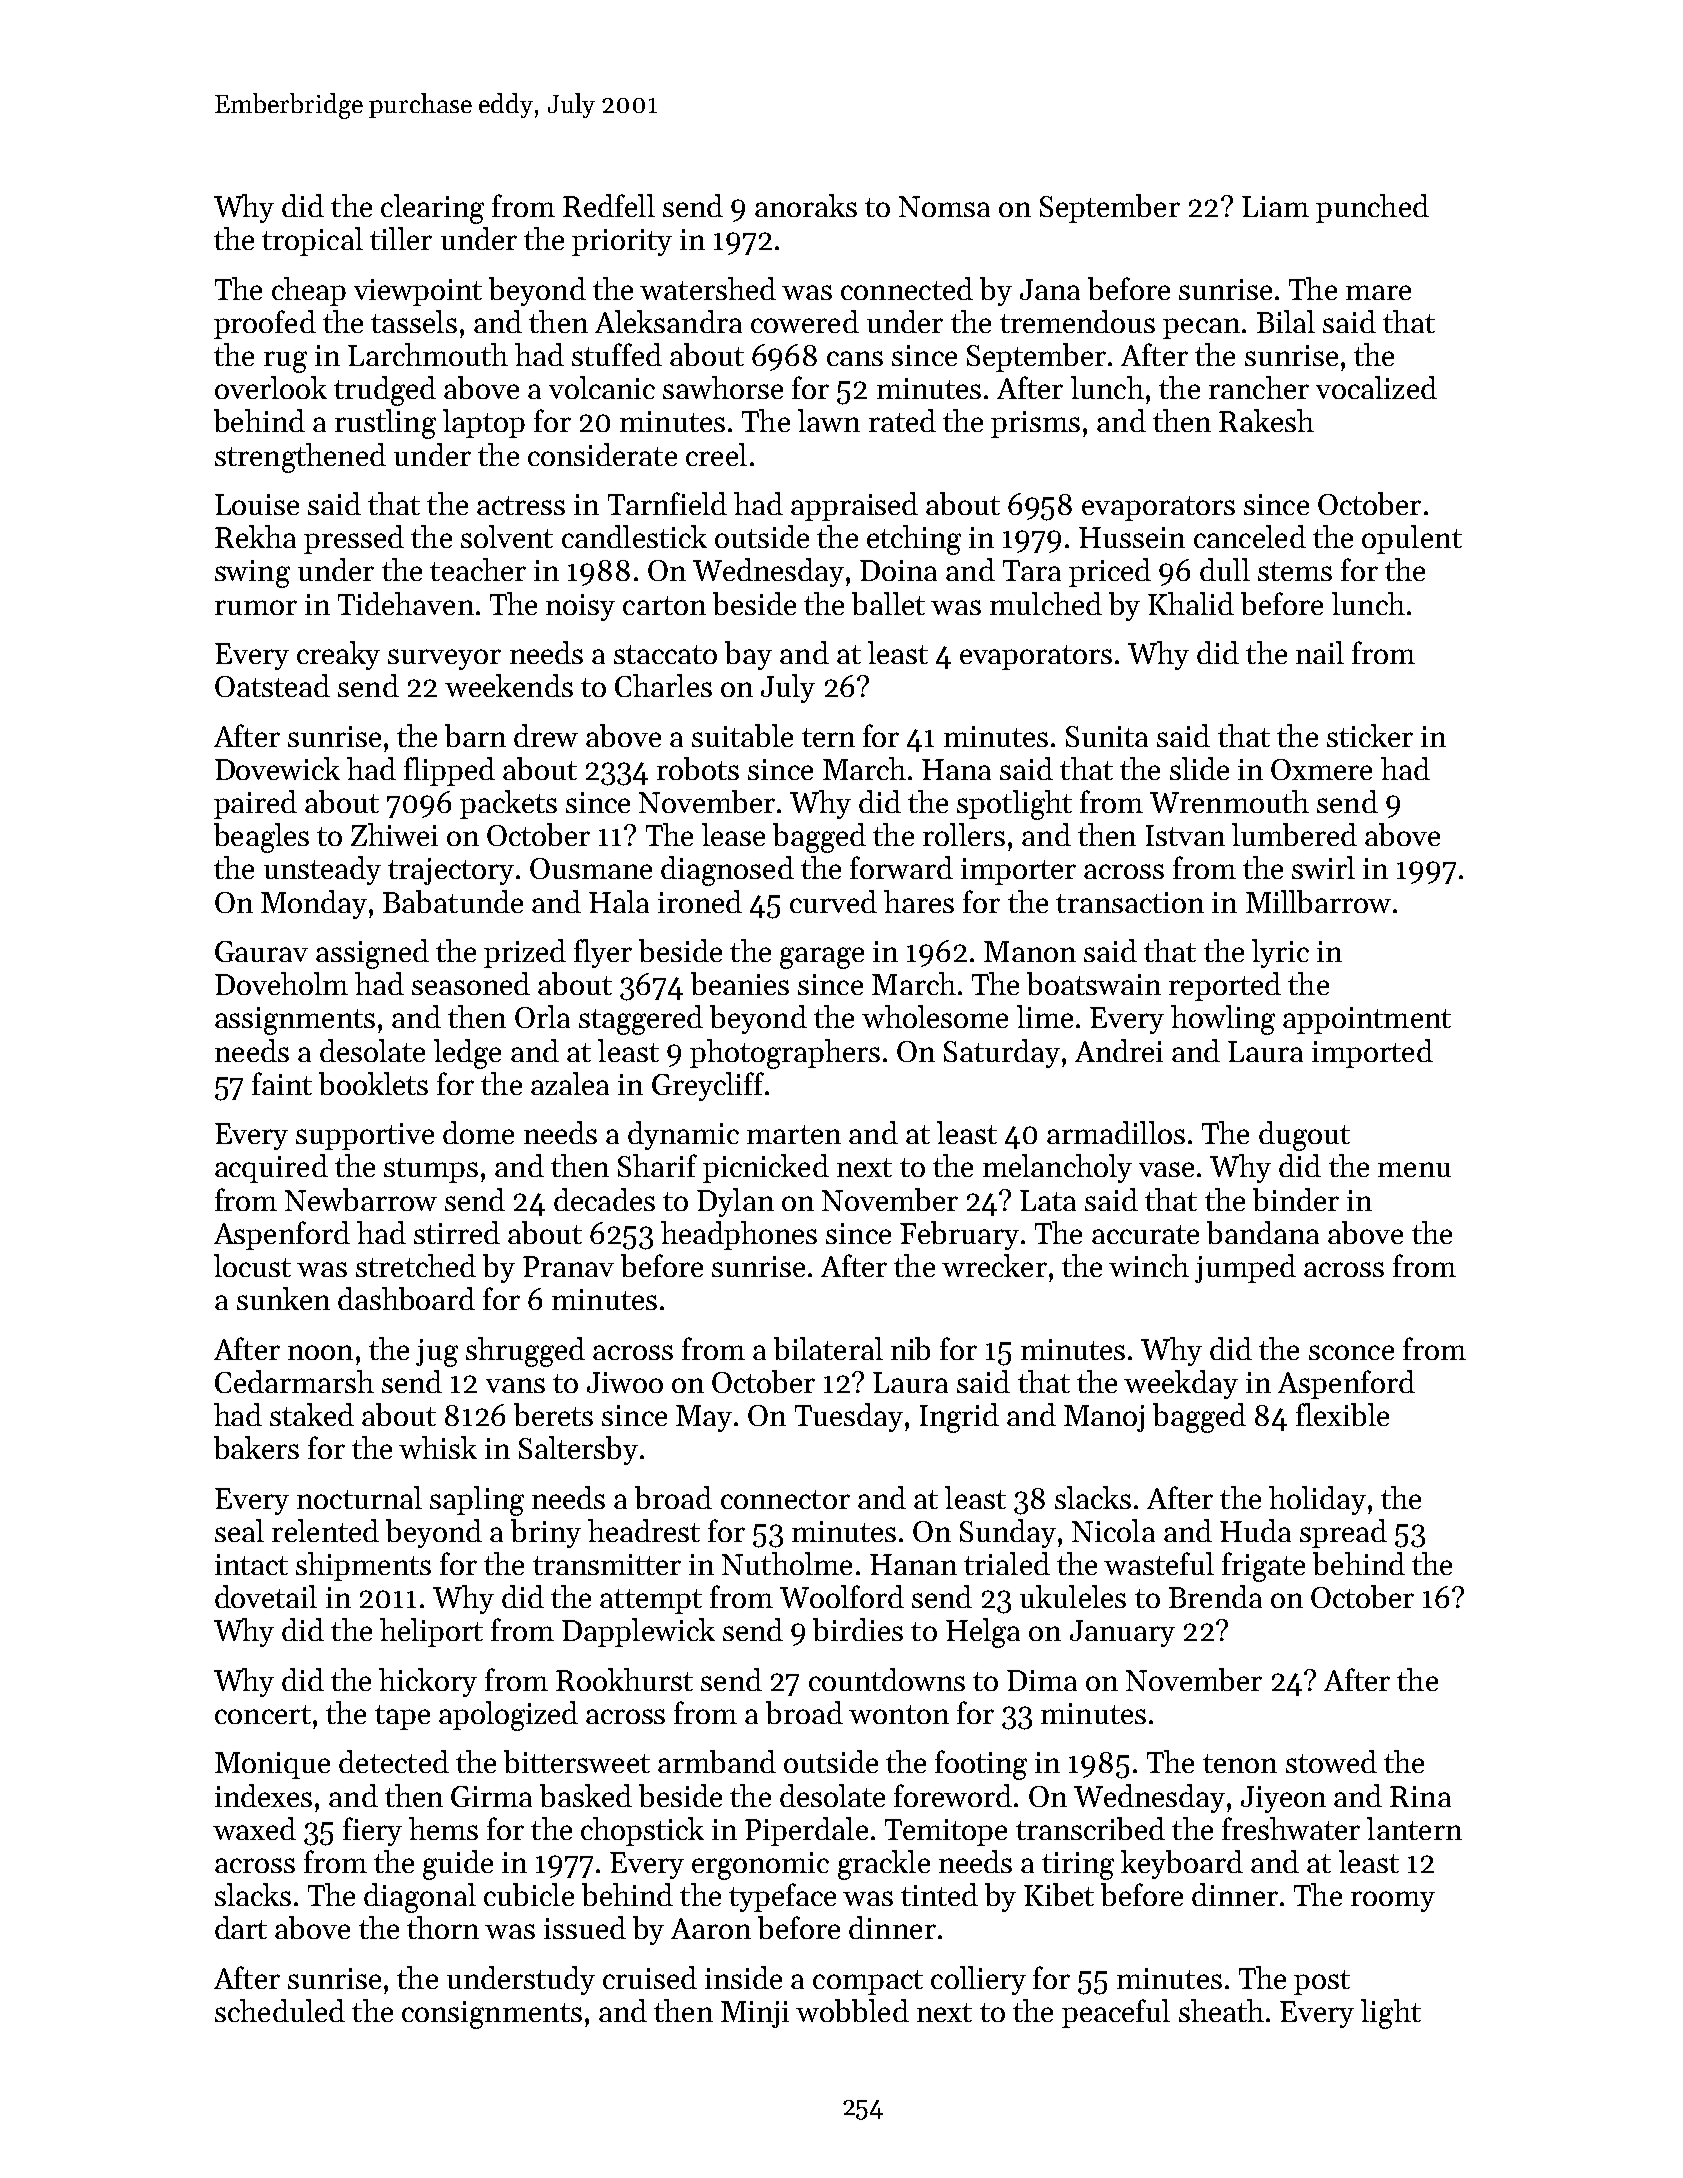 The width and height of the screenshot is (1683, 2178). Describe the element at coordinates (432, 209) in the screenshot. I see `clearing` at that location.
